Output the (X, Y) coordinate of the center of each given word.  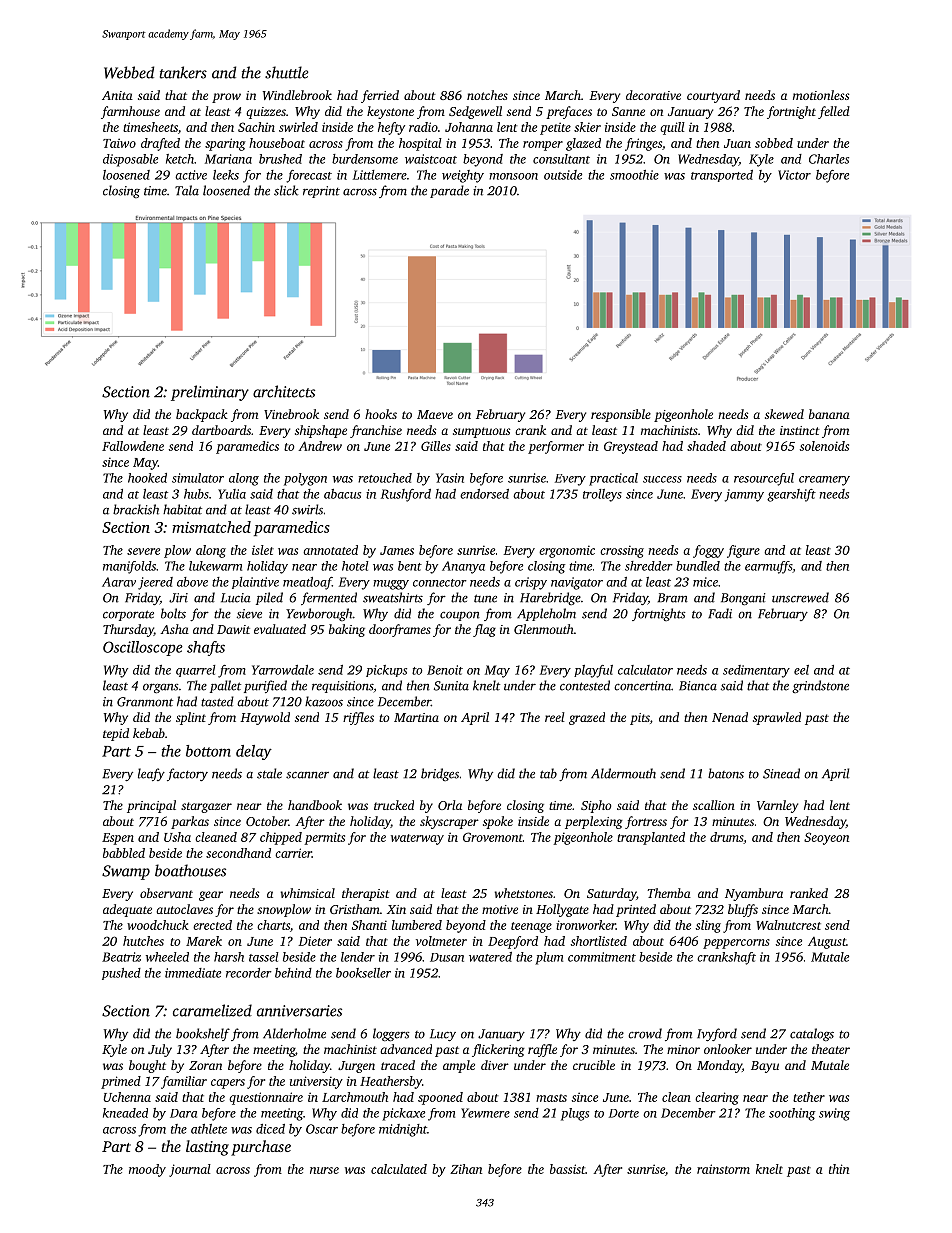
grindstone (820, 686)
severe (143, 551)
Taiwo (119, 143)
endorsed (484, 494)
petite (555, 128)
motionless (821, 95)
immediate (193, 973)
